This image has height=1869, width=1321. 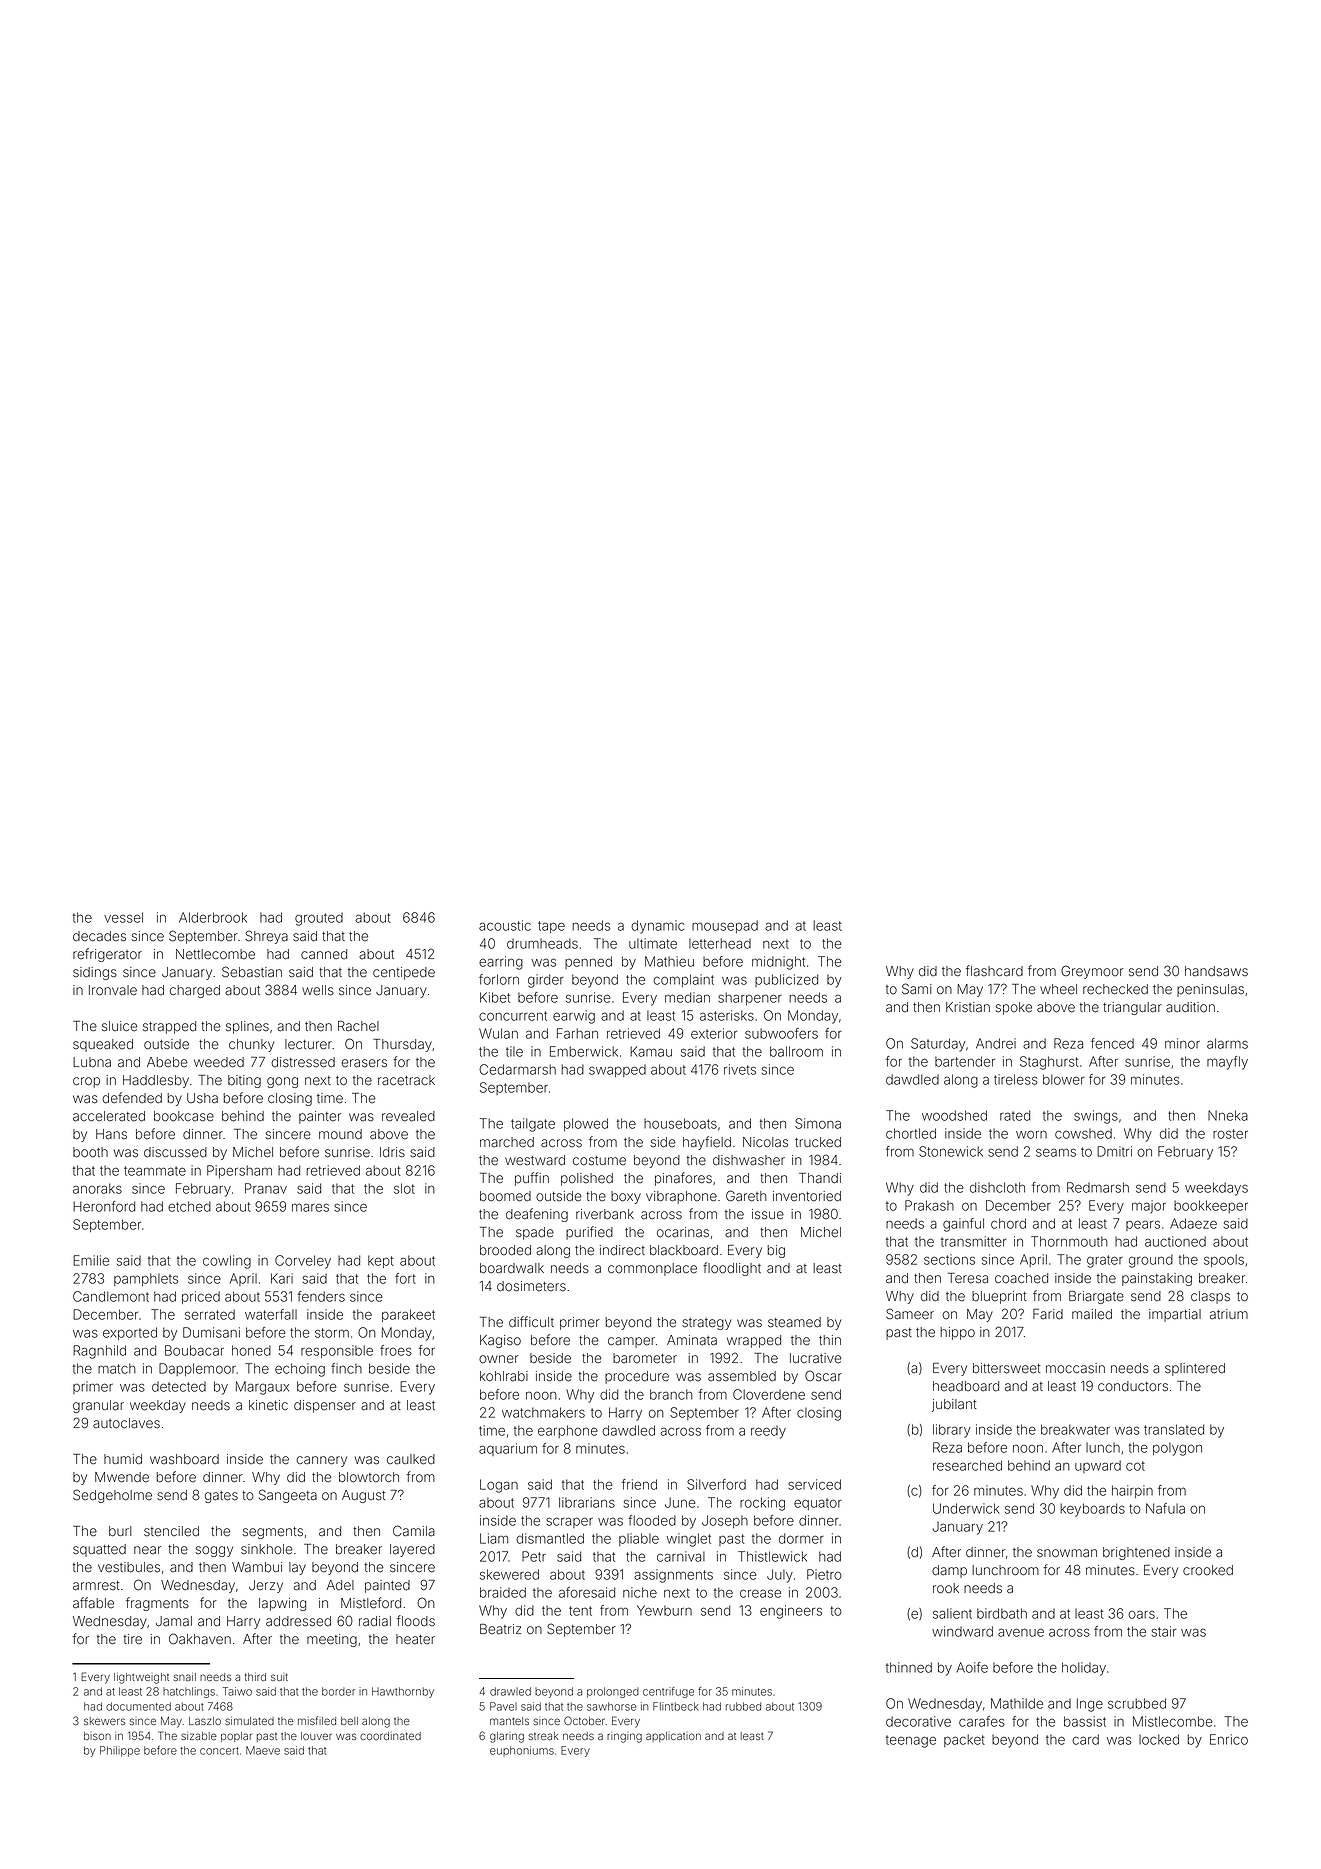 I want to click on dishcloth, so click(x=997, y=1187).
